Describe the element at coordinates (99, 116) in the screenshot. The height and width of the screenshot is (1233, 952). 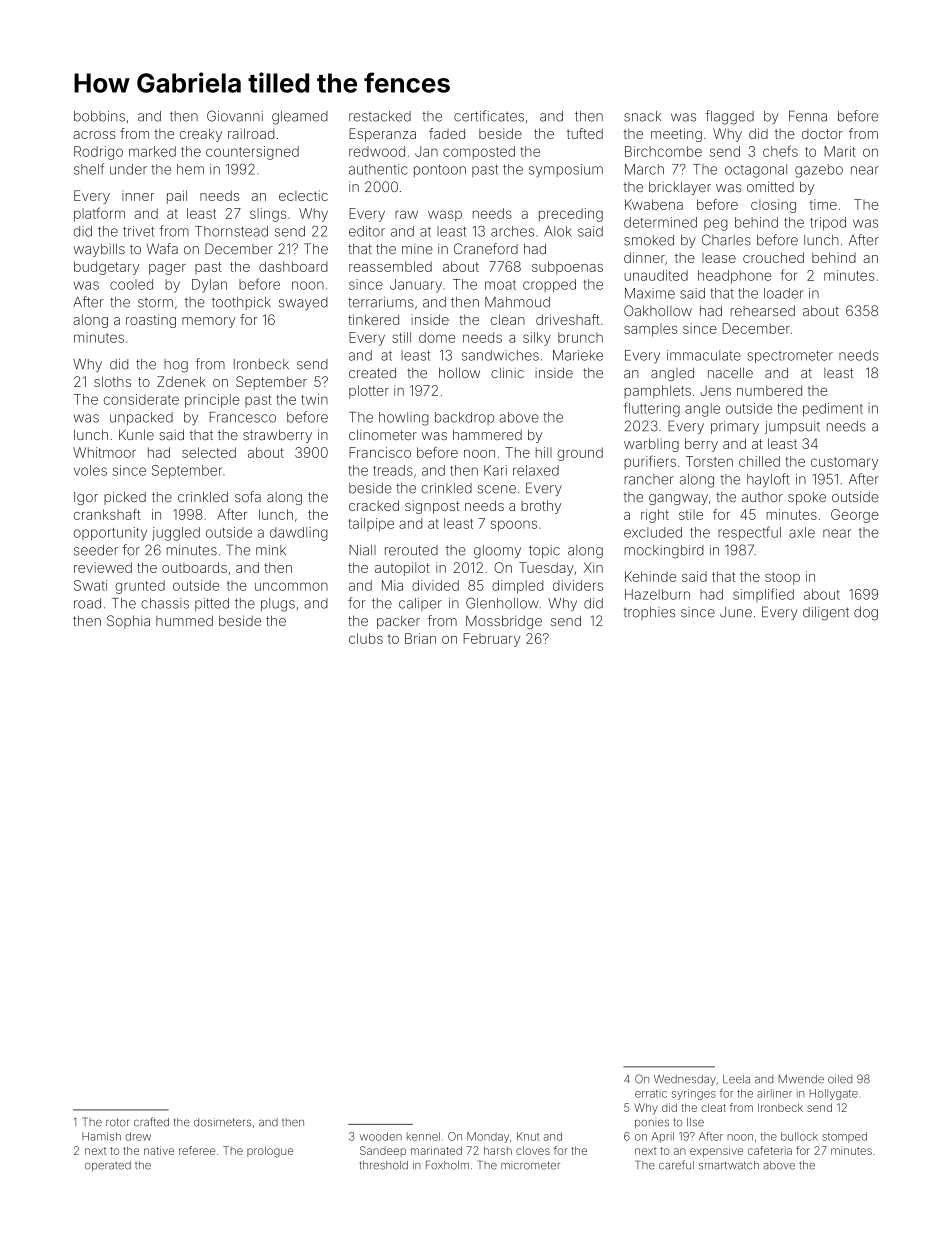
I see `bobbins` at that location.
